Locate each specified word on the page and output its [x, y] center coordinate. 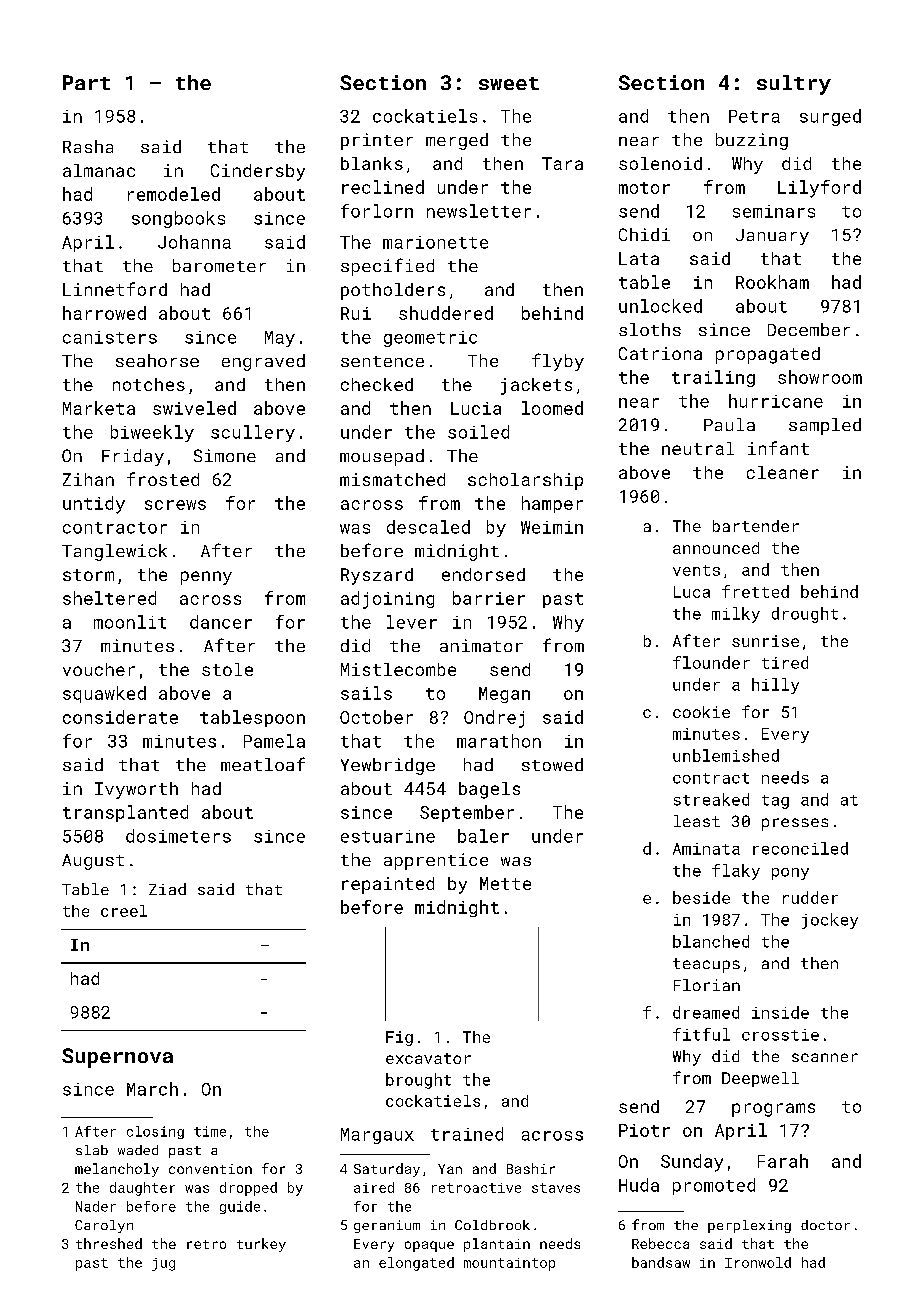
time [210, 1131]
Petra [754, 116]
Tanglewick [114, 552]
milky [736, 615]
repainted [388, 885]
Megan [504, 695]
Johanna [194, 242]
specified [387, 267]
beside [701, 897]
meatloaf [263, 764]
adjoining [387, 600]
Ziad [167, 889]
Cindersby [258, 172]
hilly [775, 686]
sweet [509, 83]
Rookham [772, 282]
